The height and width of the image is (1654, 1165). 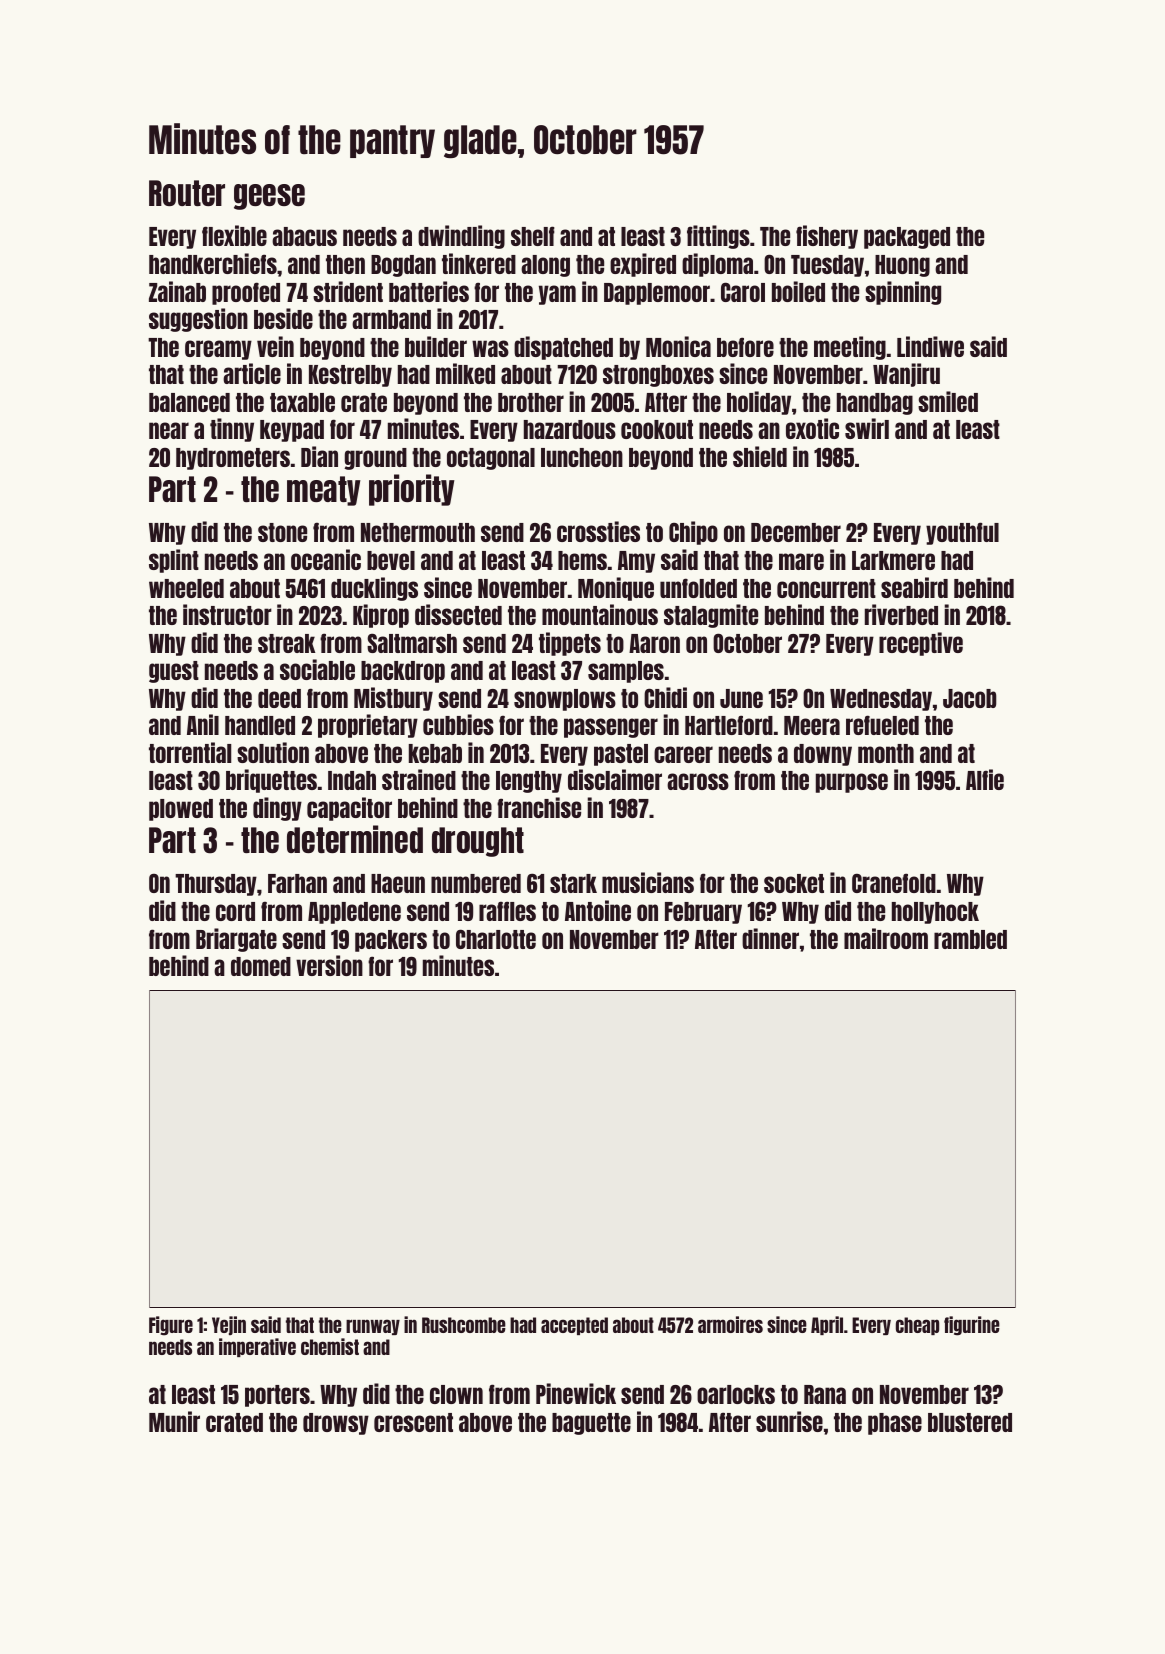 I want to click on dinner, so click(x=770, y=938).
